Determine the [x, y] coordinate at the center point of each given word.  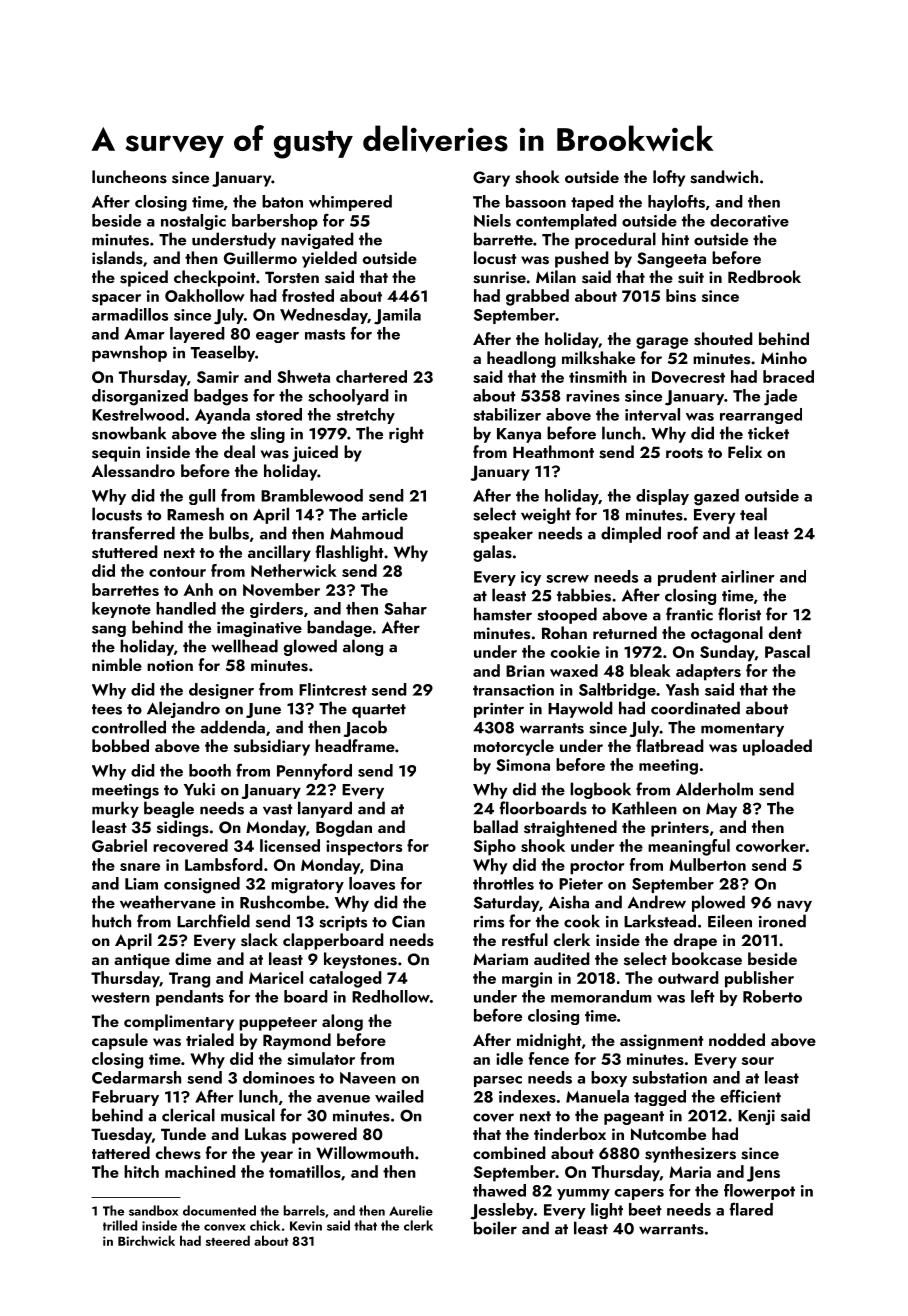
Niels [492, 220]
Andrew [657, 902]
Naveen [368, 1078]
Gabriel [119, 845]
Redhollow [391, 996]
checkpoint [215, 278]
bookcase [707, 959]
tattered [121, 1152]
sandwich [724, 177]
